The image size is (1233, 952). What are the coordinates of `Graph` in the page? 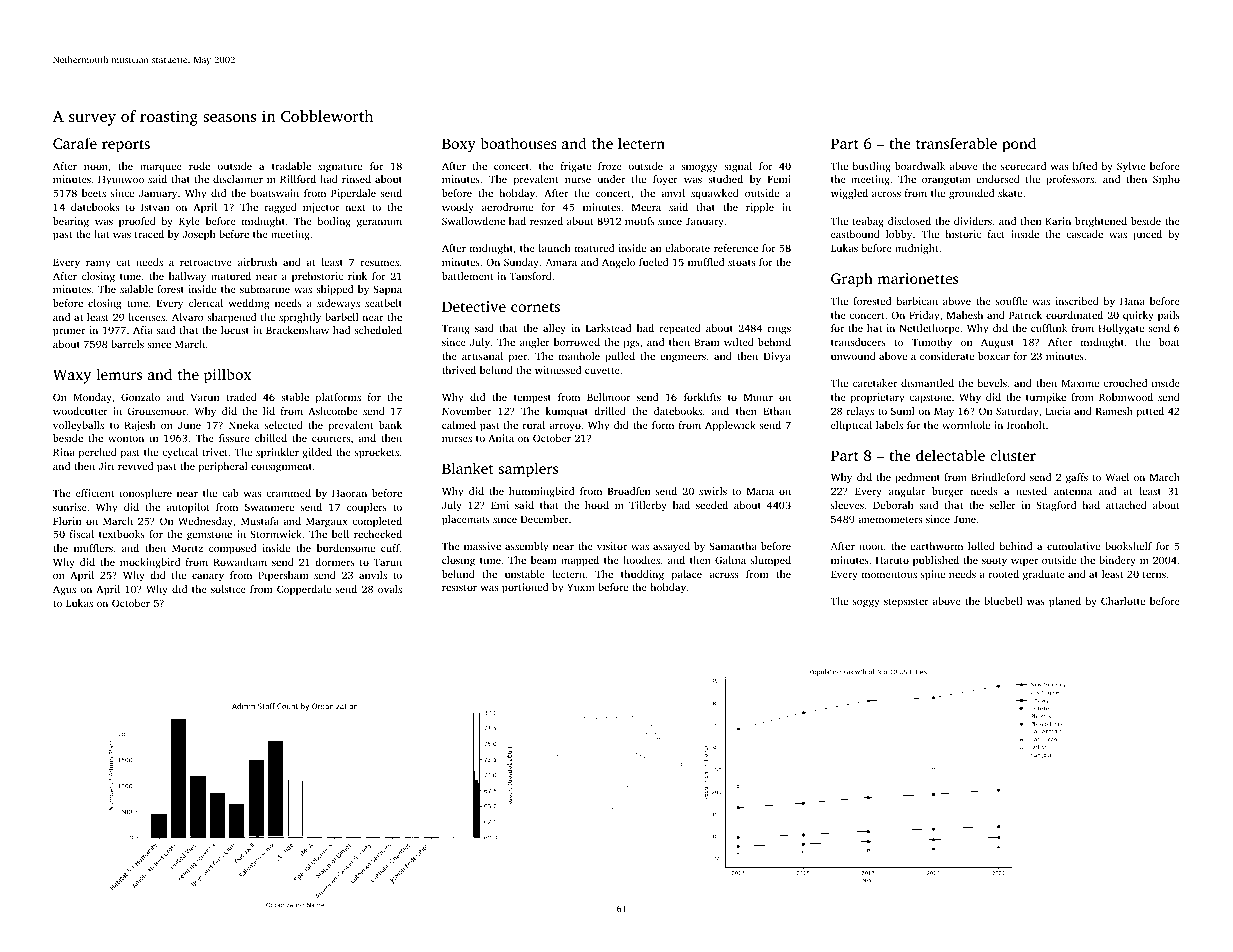 It's located at (852, 280).
